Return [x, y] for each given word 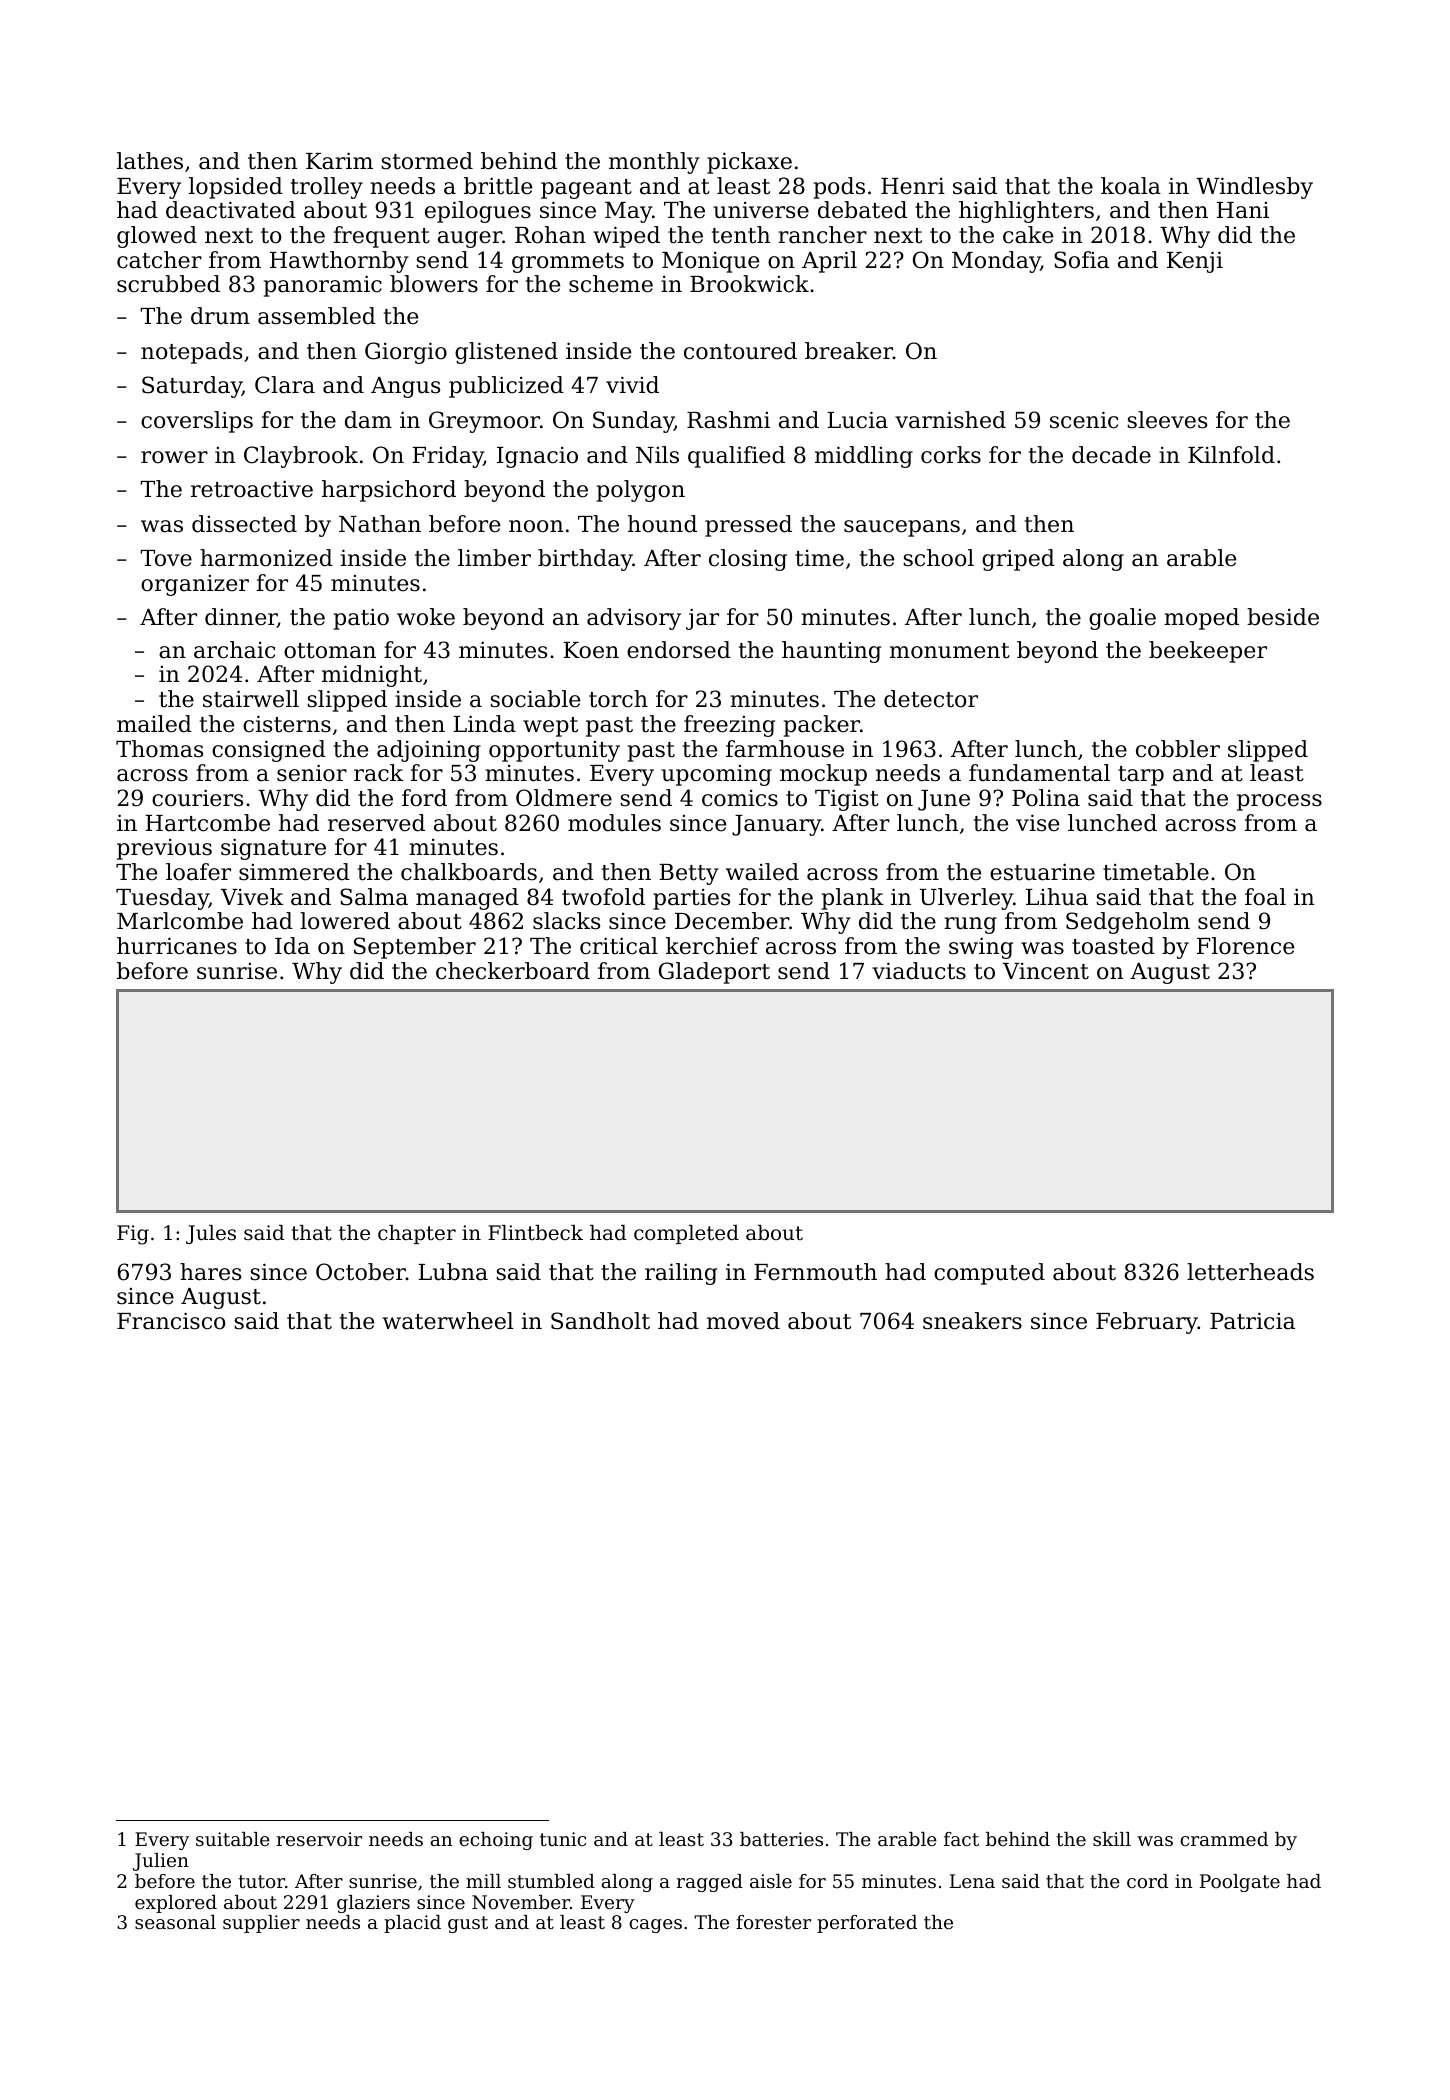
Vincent [1046, 971]
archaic [234, 650]
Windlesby [1254, 188]
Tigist [847, 800]
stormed [427, 161]
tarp [1141, 776]
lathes [150, 161]
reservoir [319, 1839]
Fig [133, 1235]
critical [619, 946]
